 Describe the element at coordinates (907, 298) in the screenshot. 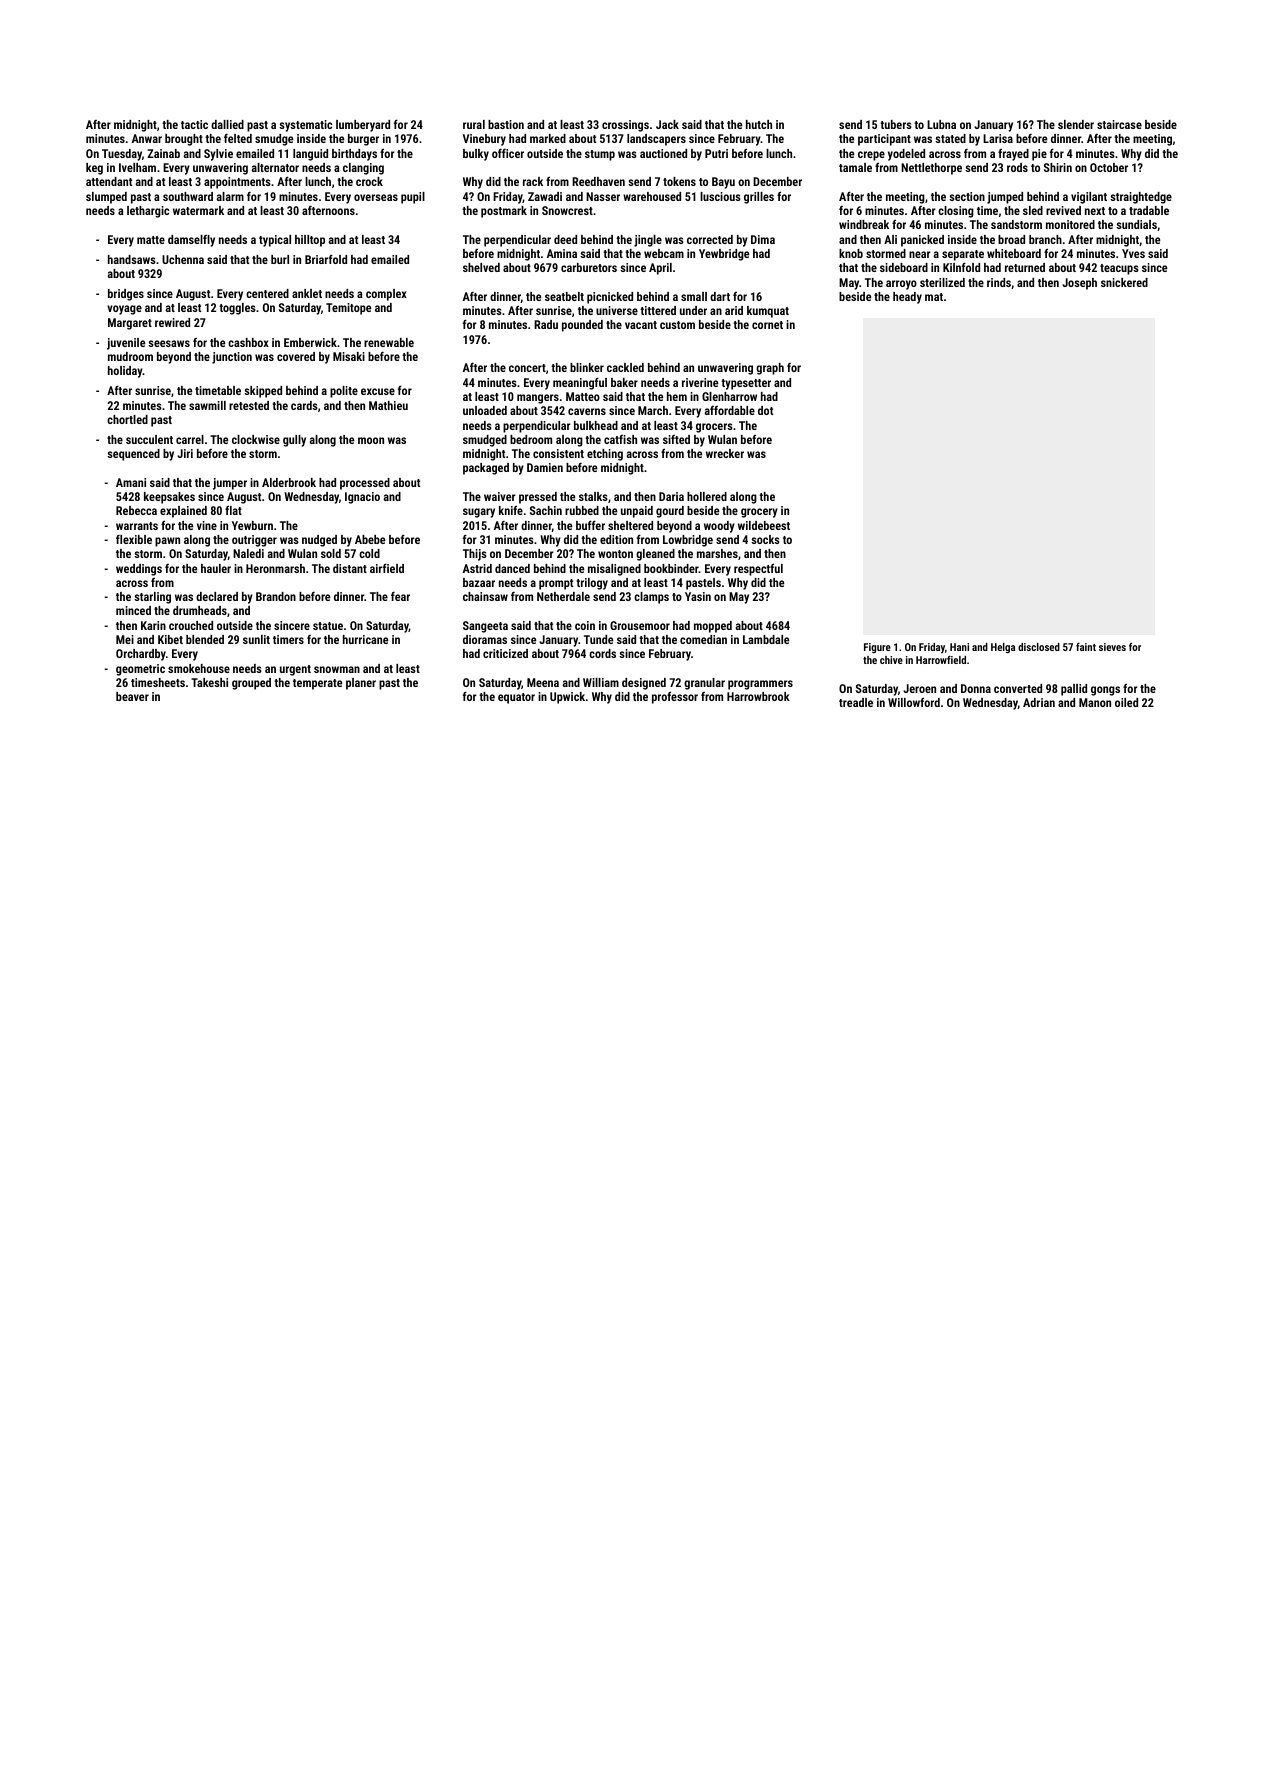

I see `heady` at that location.
